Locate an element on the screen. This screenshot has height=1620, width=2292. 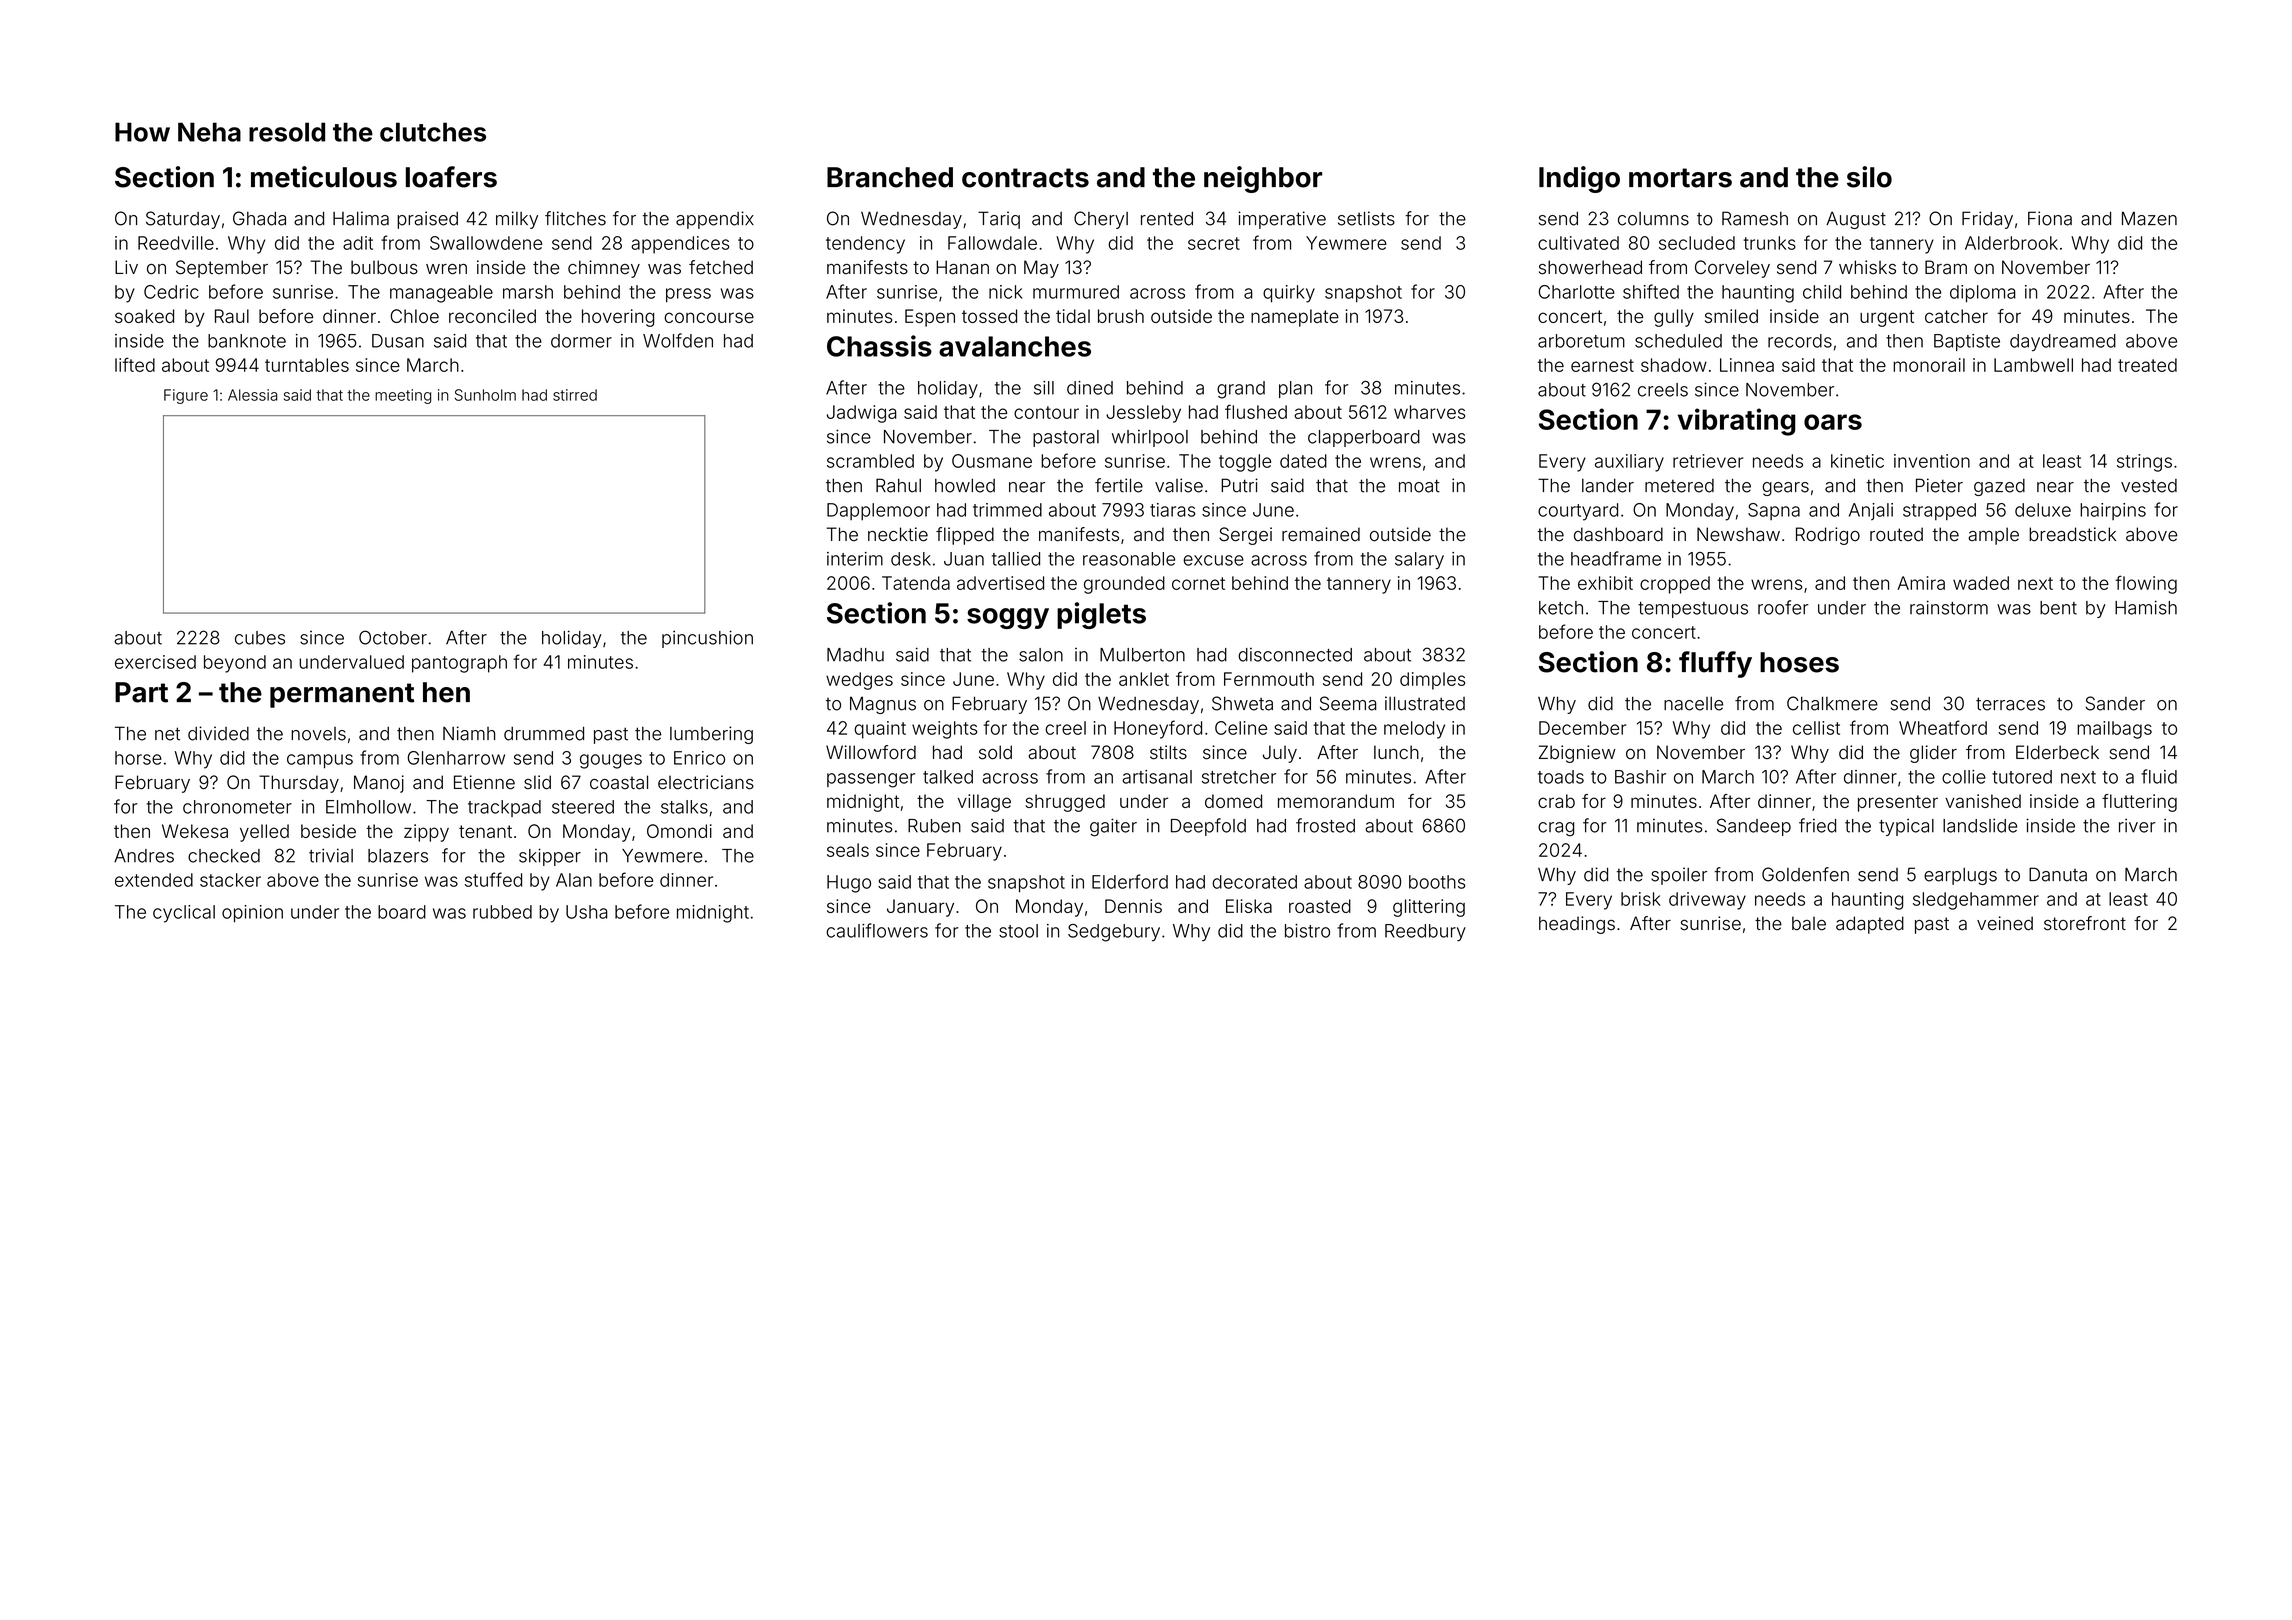
interim is located at coordinates (855, 559).
